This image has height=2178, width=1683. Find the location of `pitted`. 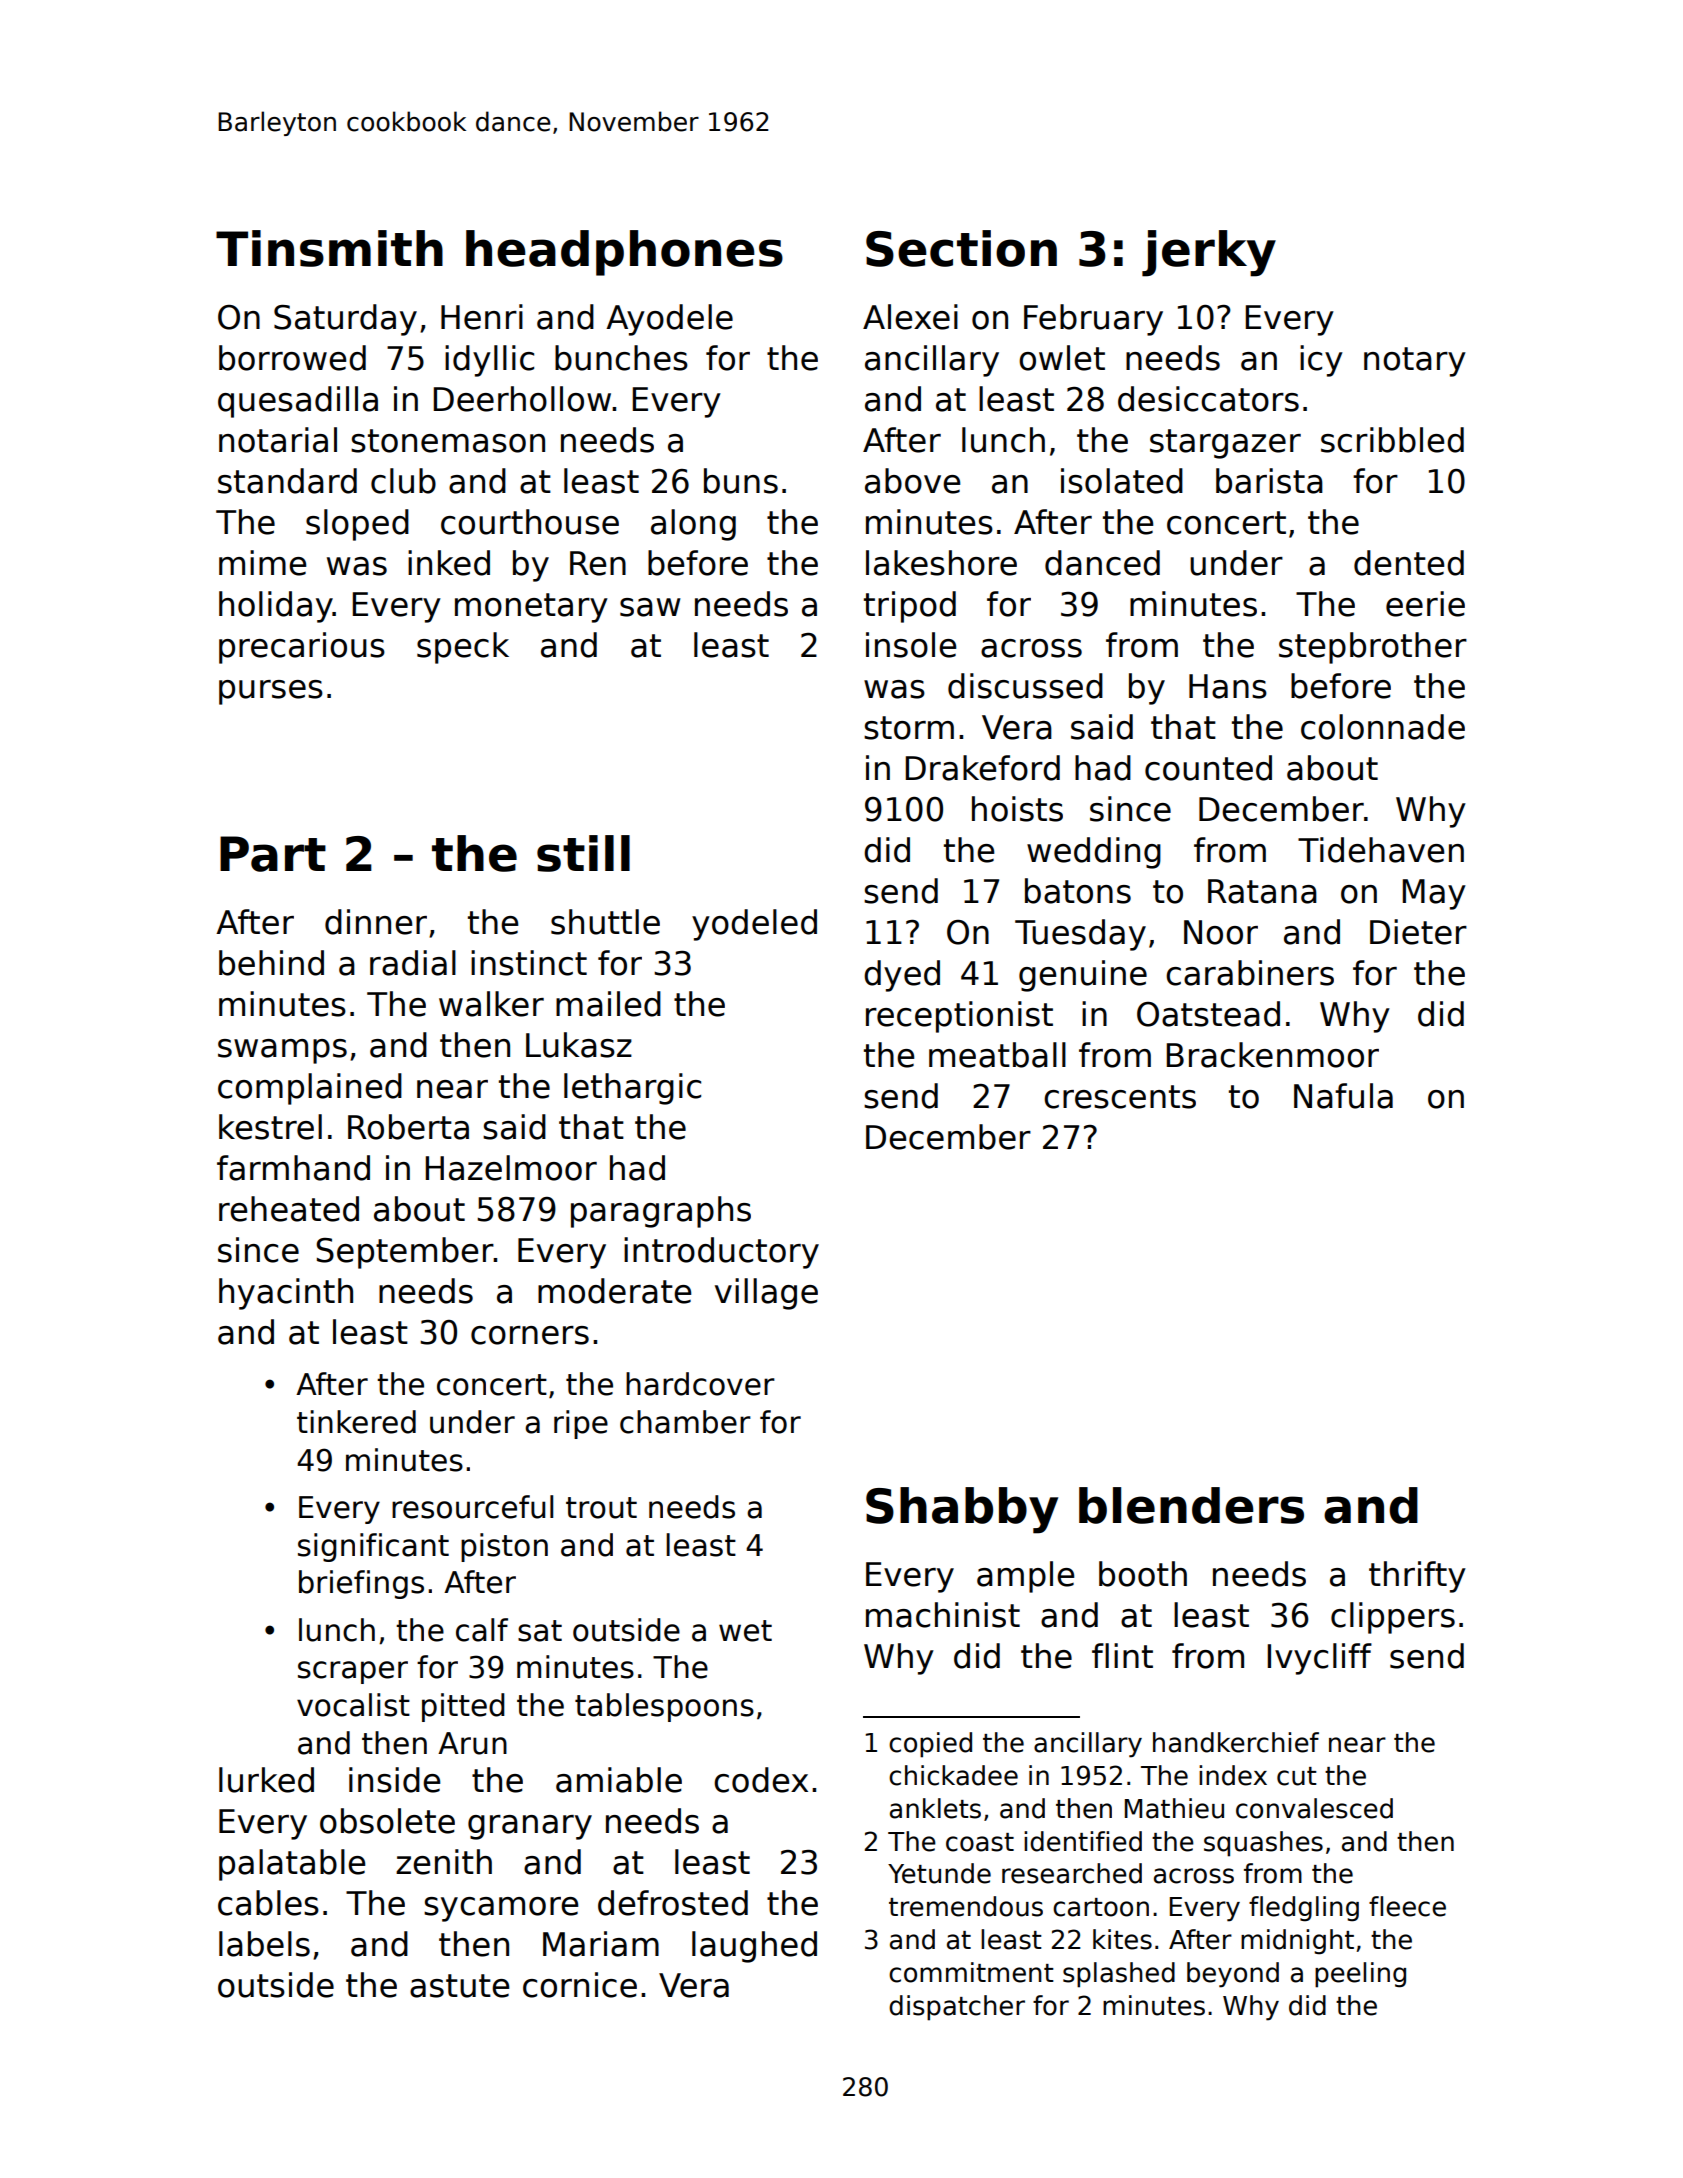

pitted is located at coordinates (463, 1707).
